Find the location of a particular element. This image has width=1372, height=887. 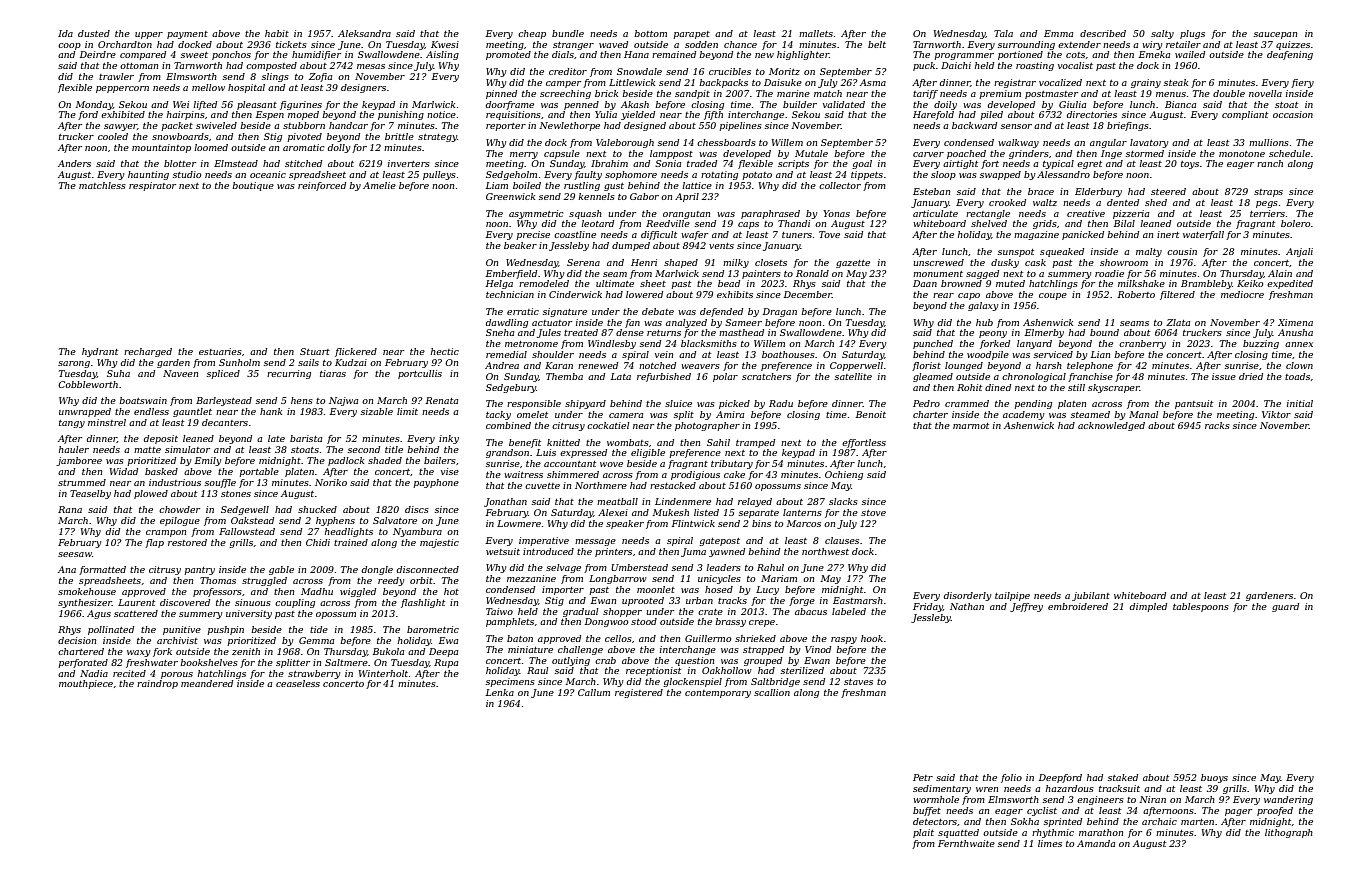

stranger is located at coordinates (573, 46).
